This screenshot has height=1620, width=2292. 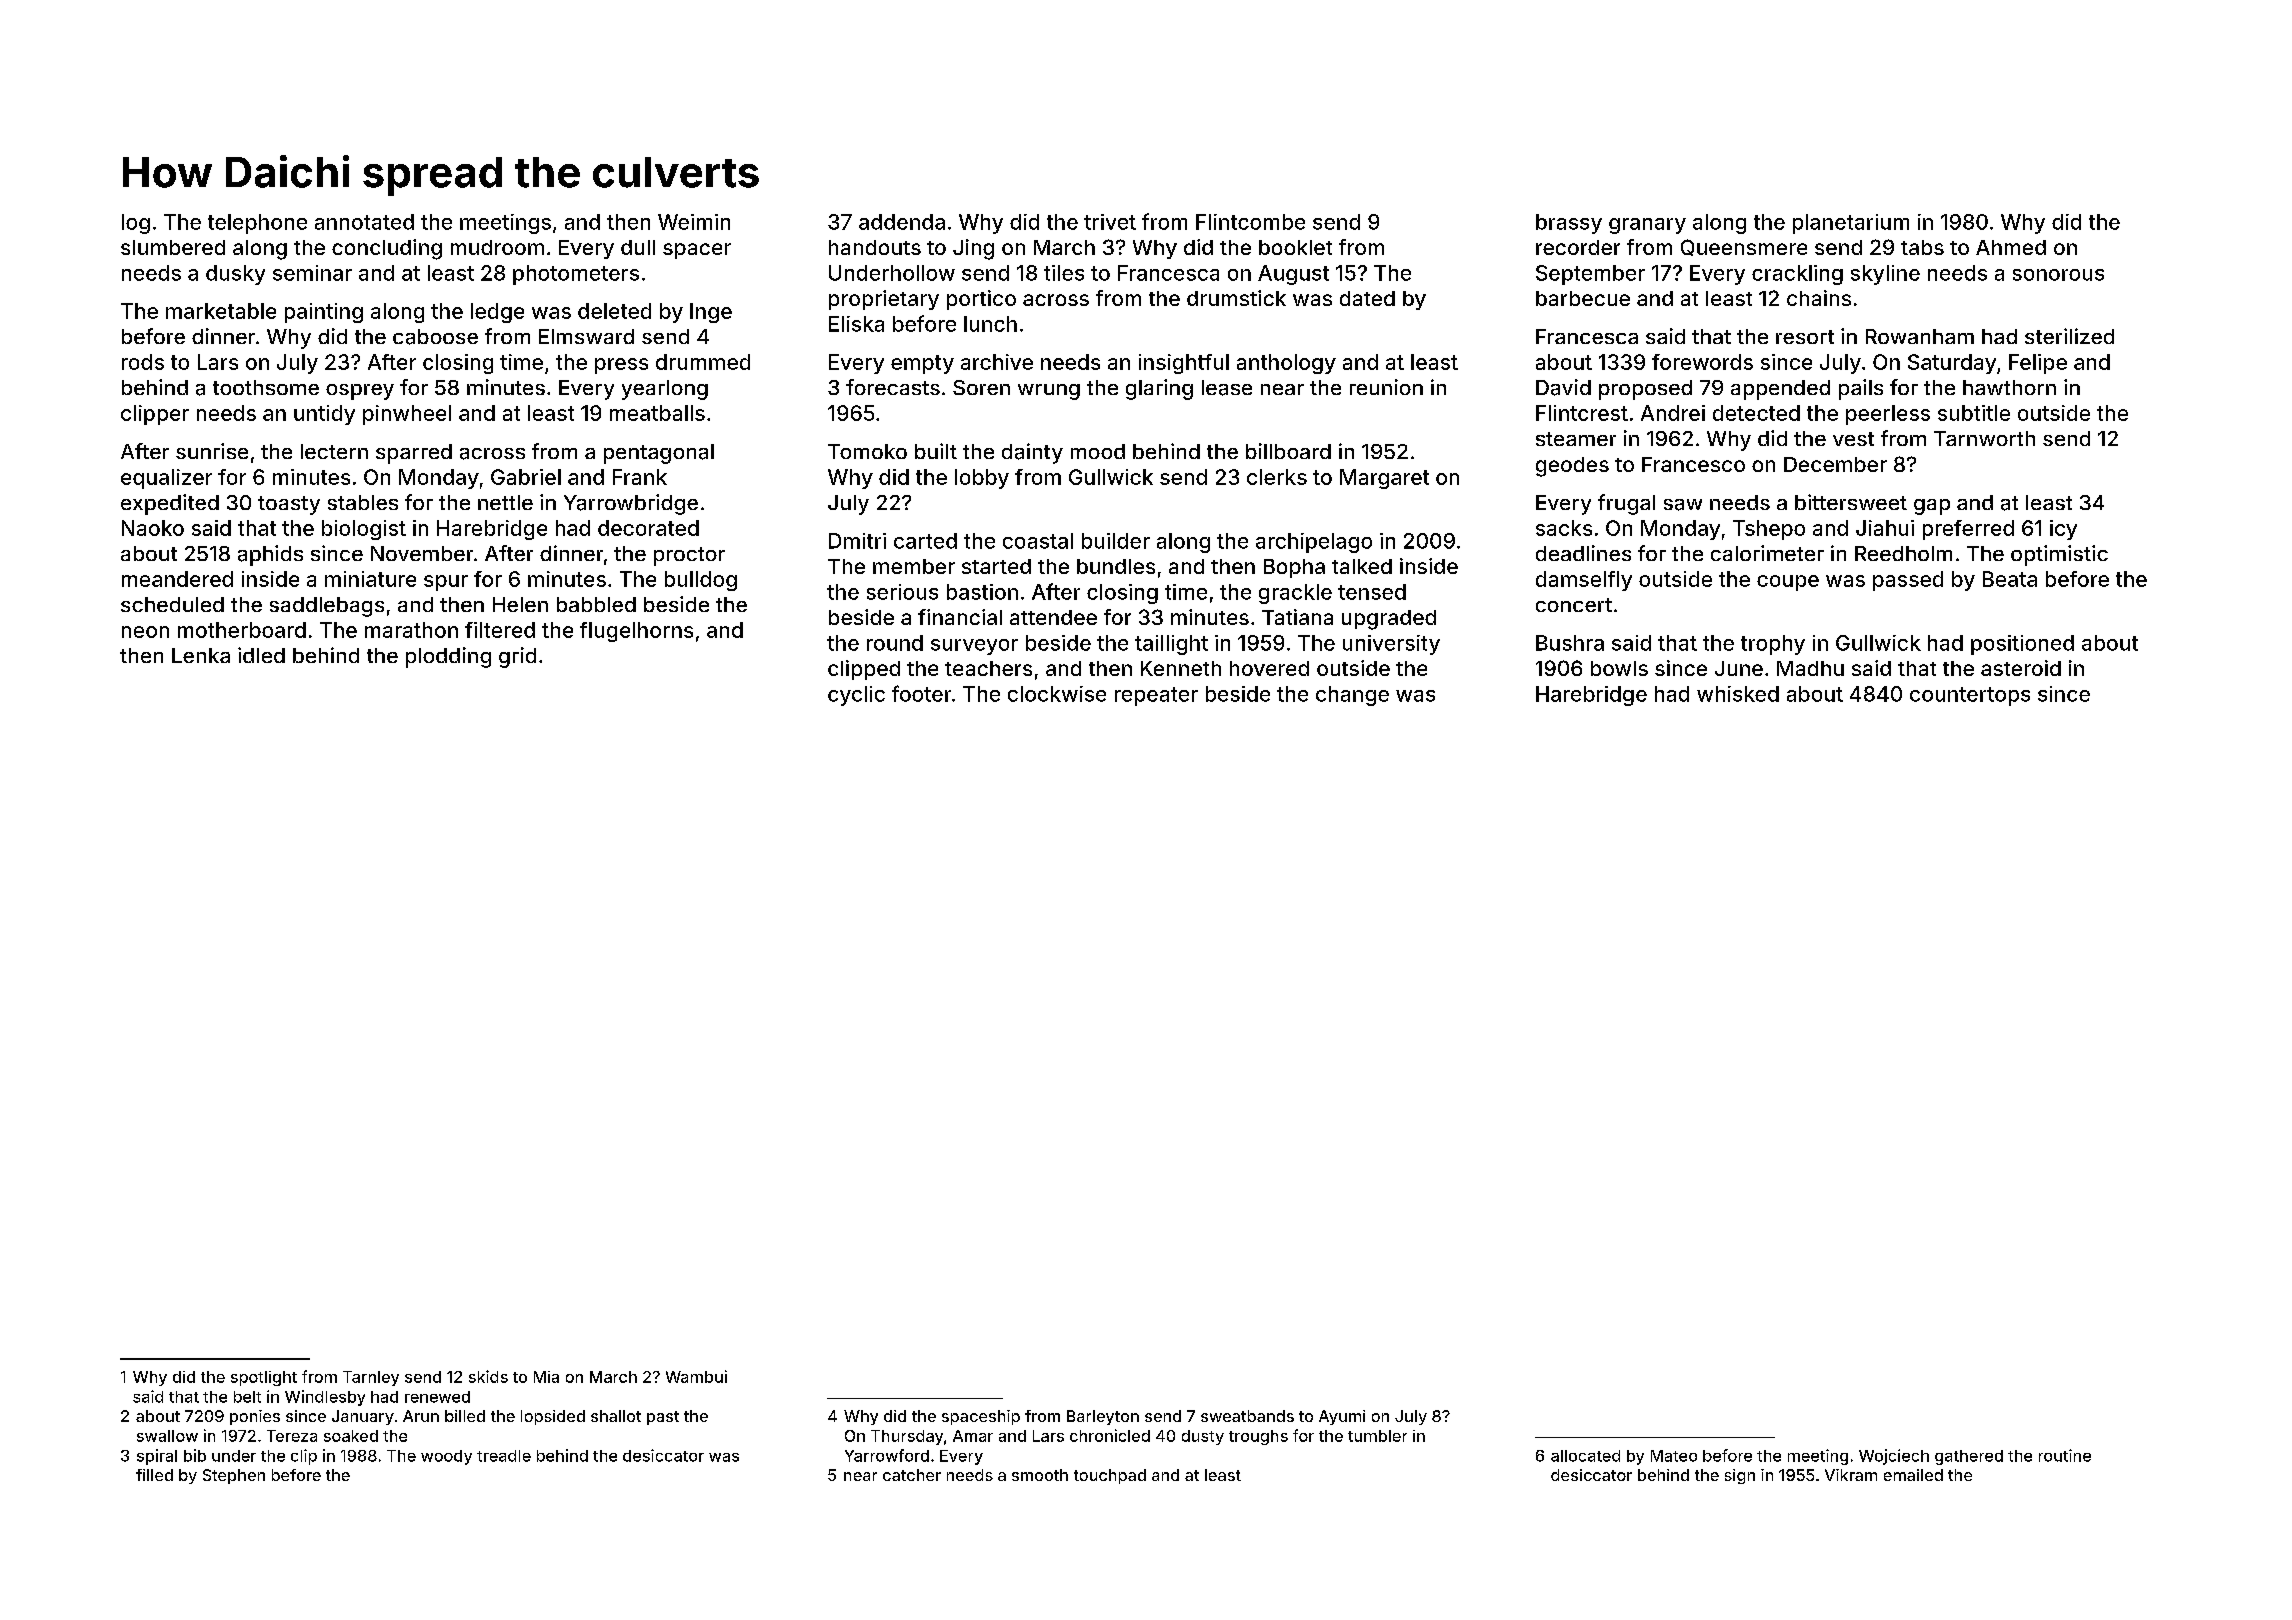 What do you see at coordinates (1913, 1475) in the screenshot?
I see `emailed` at bounding box center [1913, 1475].
